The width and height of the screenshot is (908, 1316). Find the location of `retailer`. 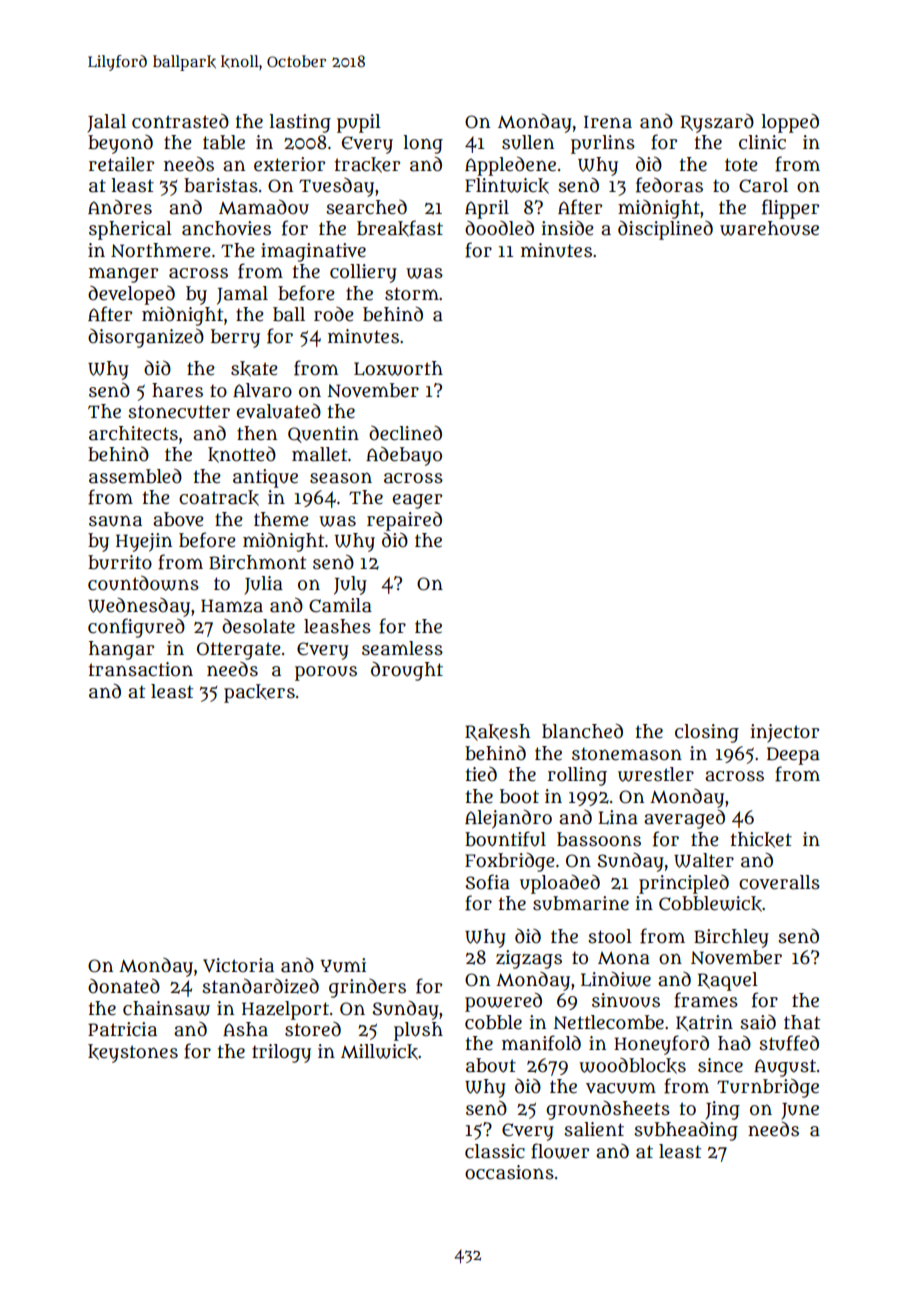

retailer is located at coordinates (121, 164).
